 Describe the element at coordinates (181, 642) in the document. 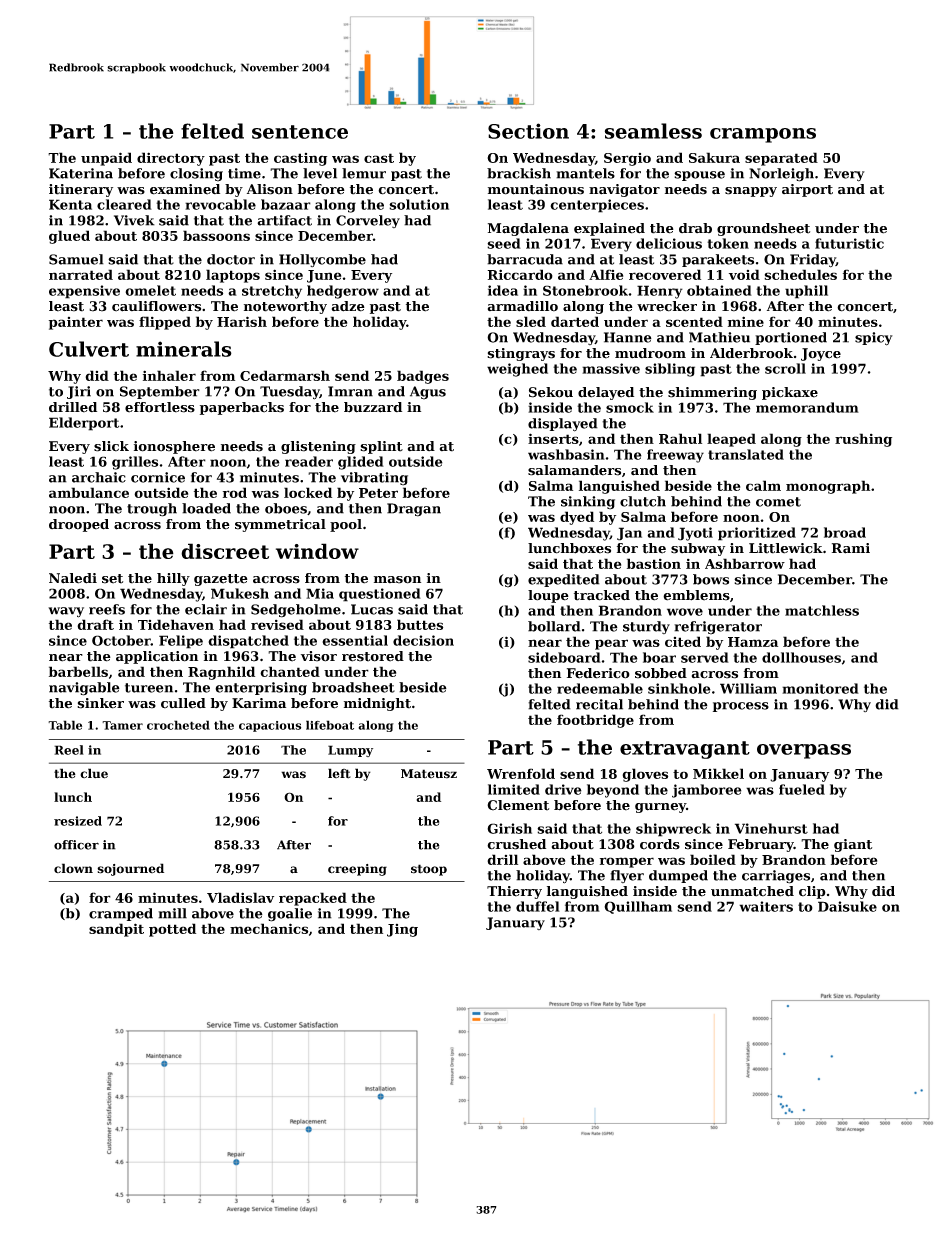

I see `Felipe` at that location.
